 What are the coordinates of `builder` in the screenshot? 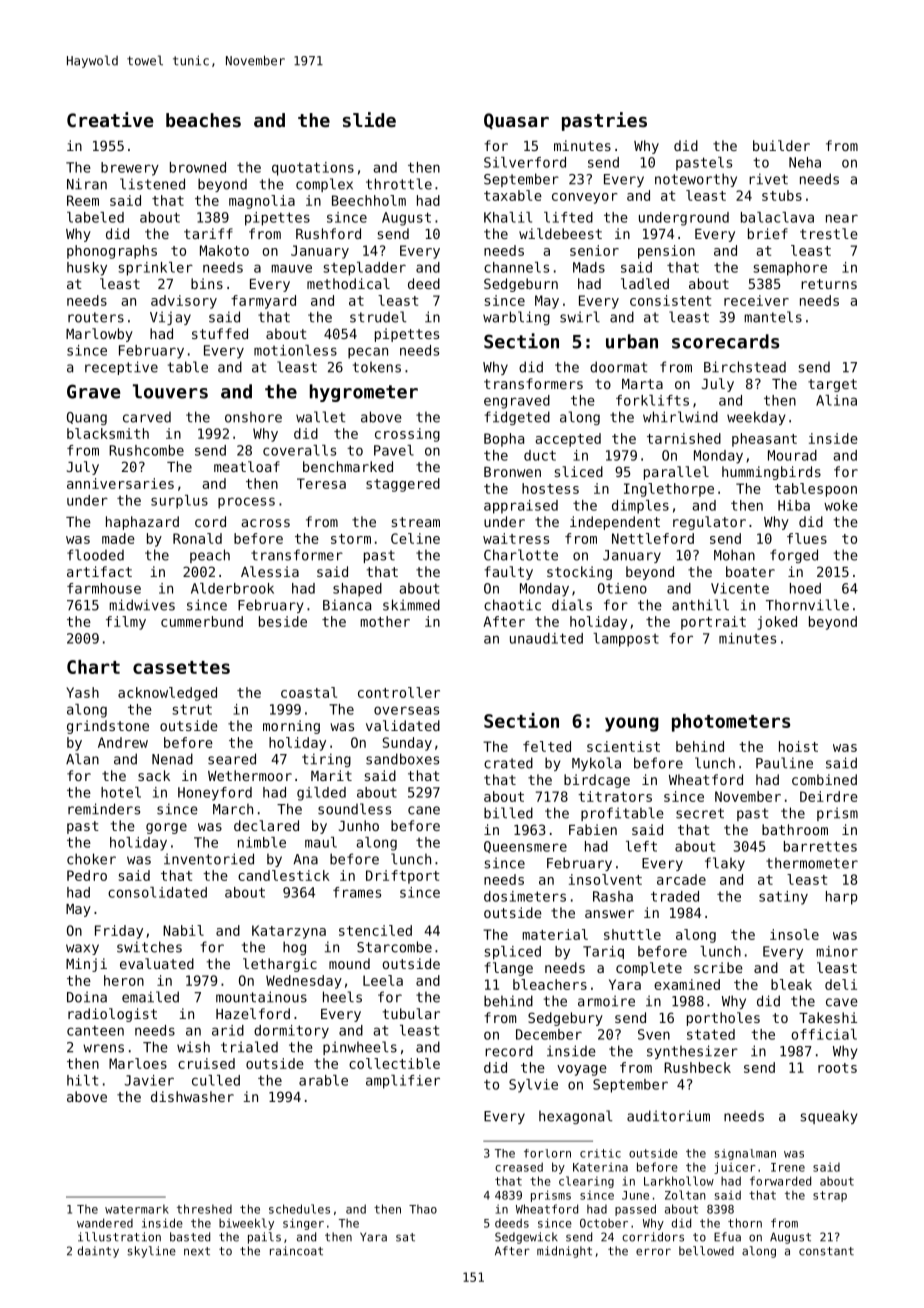 It's located at (781, 145).
